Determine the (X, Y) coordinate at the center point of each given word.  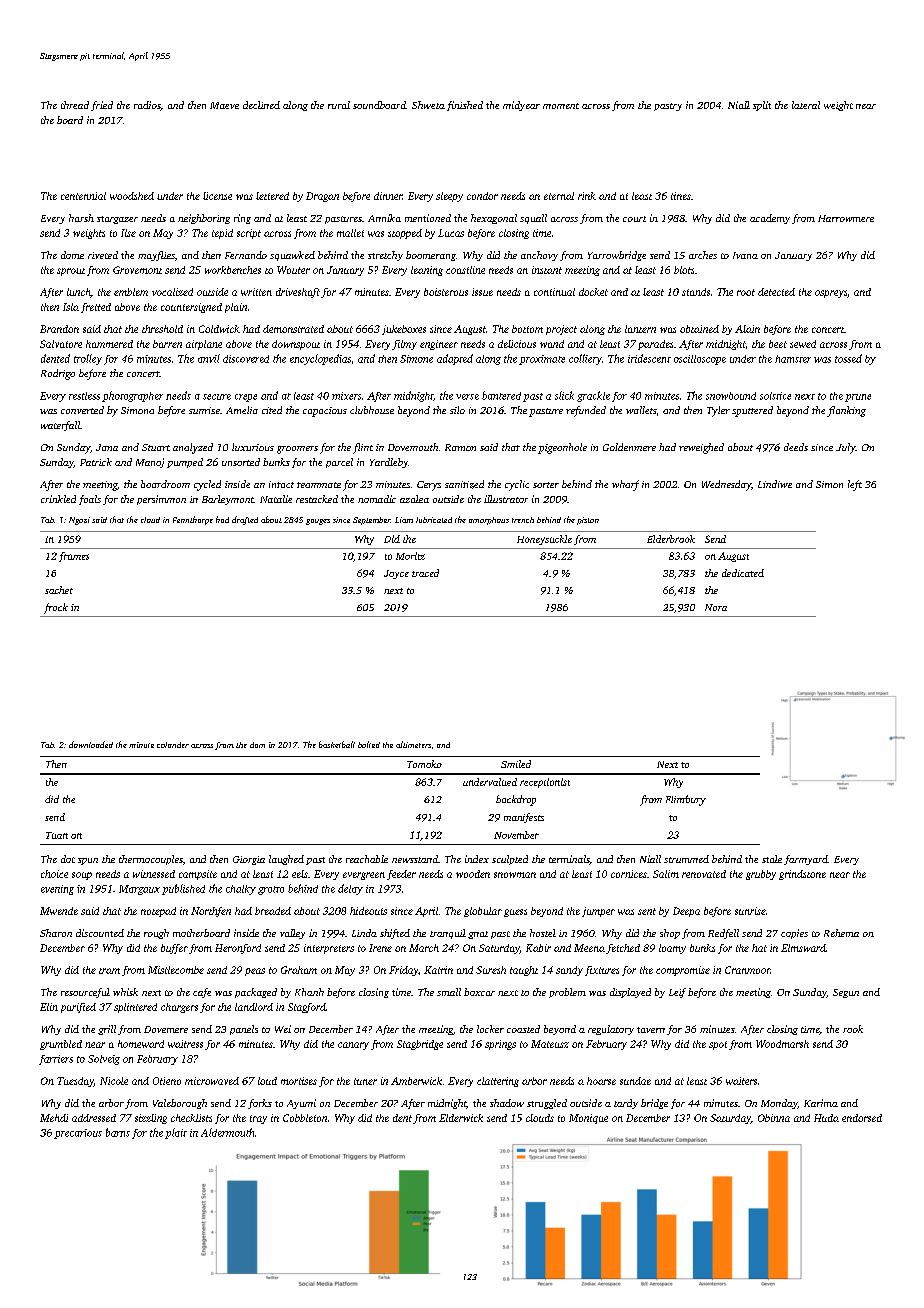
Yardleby (389, 463)
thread (75, 105)
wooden (473, 874)
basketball (337, 744)
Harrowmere (846, 218)
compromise (683, 971)
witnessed (154, 874)
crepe (246, 398)
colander (173, 745)
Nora (716, 607)
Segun (846, 993)
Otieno (167, 1081)
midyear (521, 106)
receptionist (545, 783)
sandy (569, 971)
